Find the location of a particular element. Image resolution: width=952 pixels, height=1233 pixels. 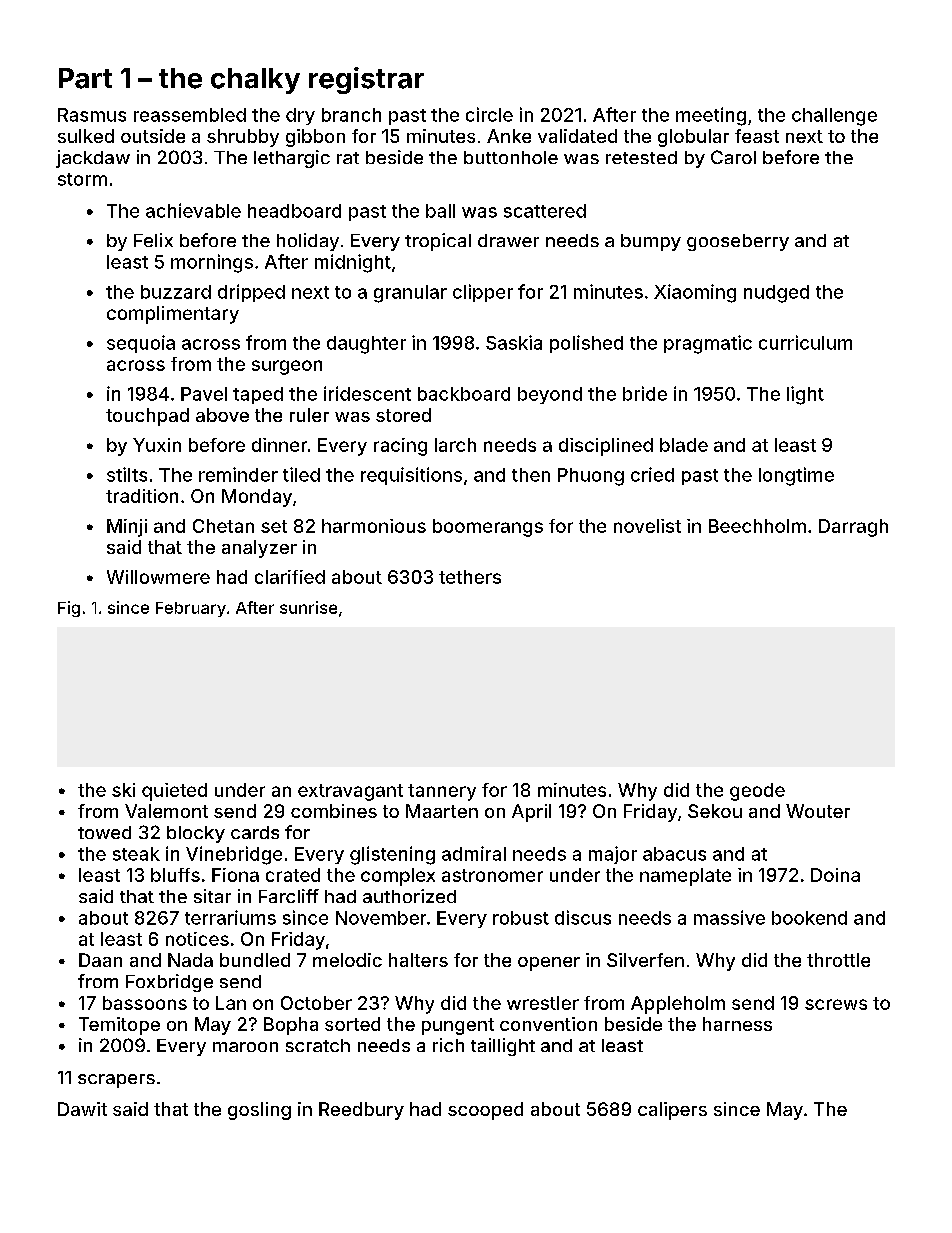

quieted is located at coordinates (174, 792).
